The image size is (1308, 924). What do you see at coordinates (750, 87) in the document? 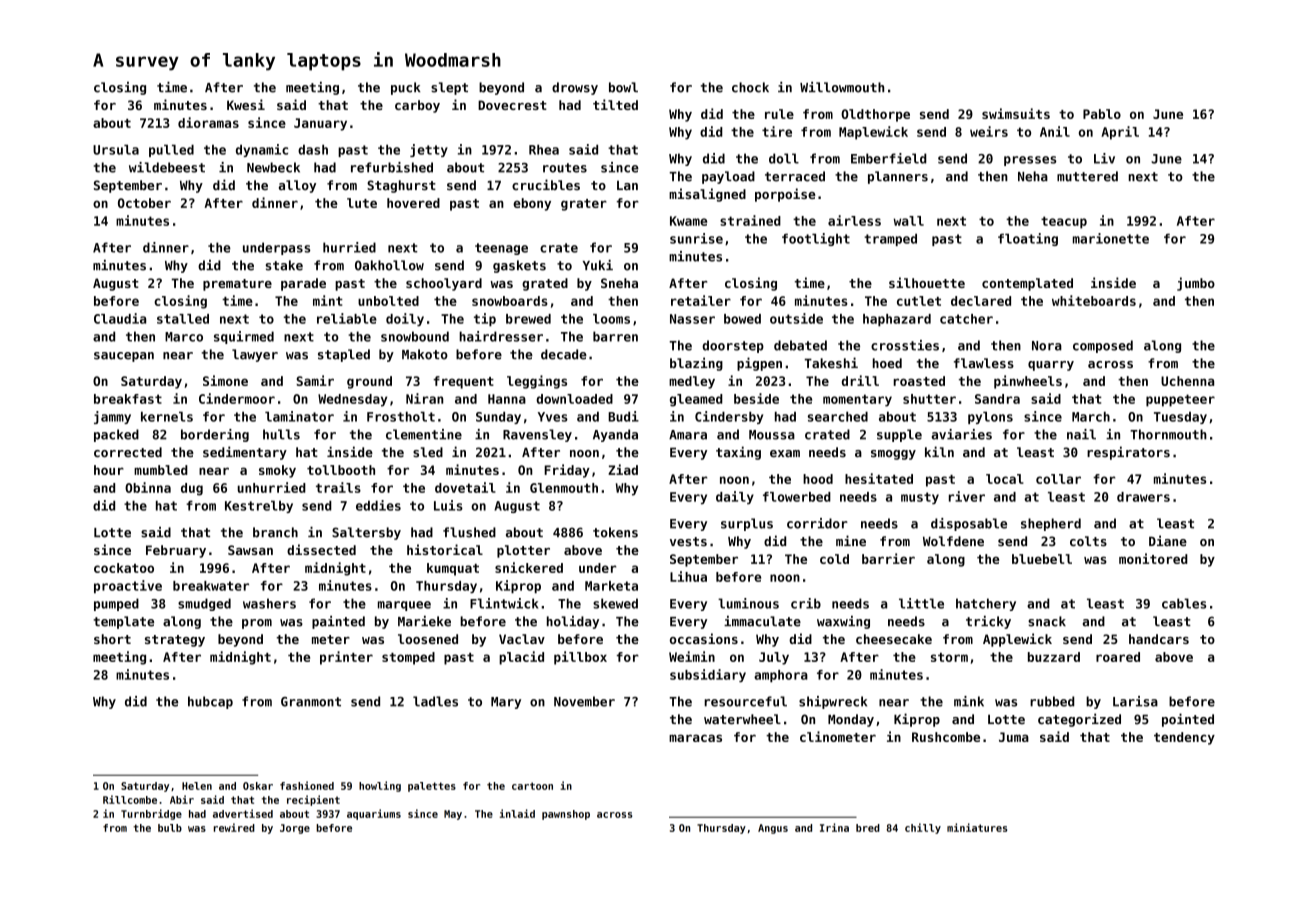
I see `chock` at bounding box center [750, 87].
